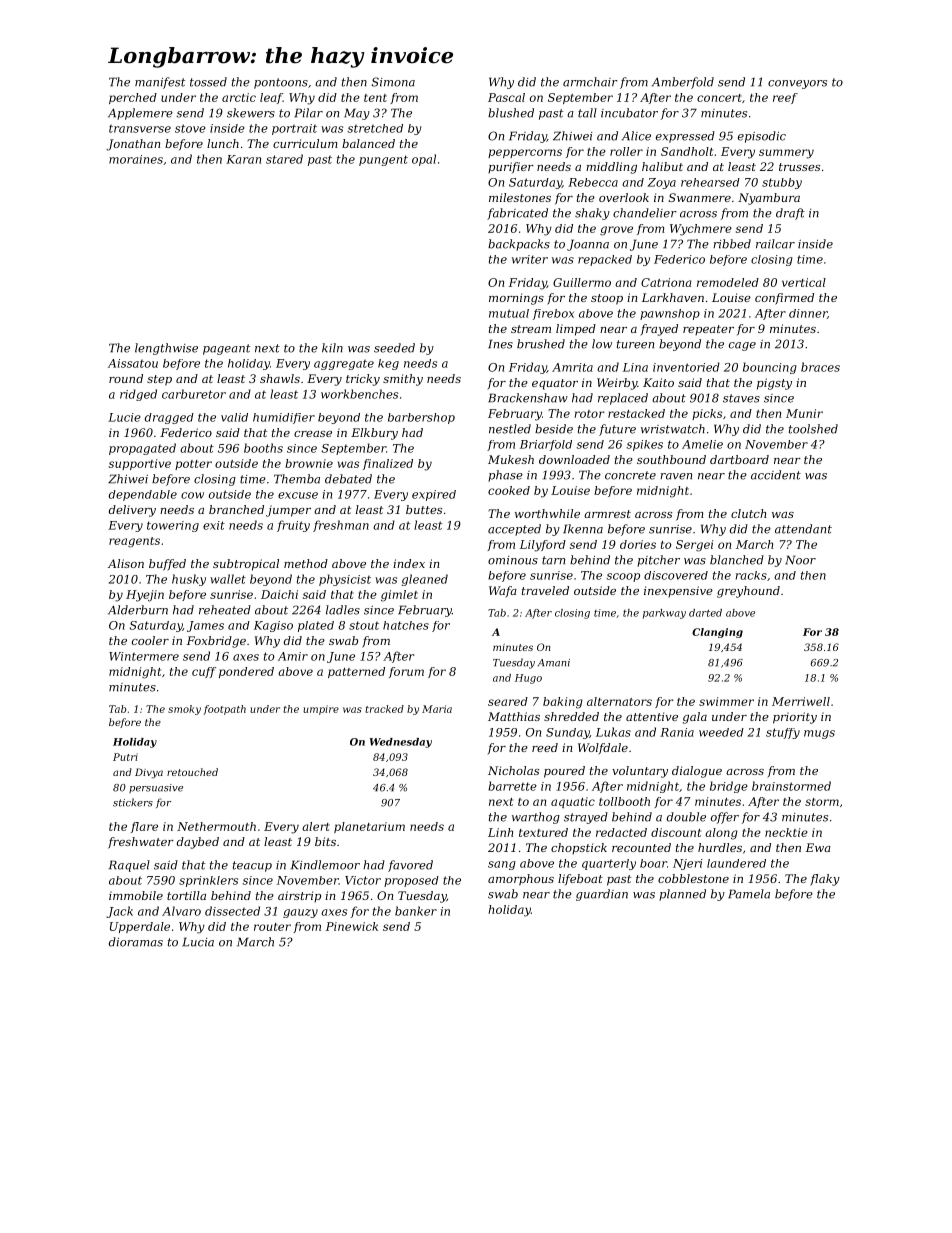 Image resolution: width=952 pixels, height=1233 pixels. I want to click on episodic, so click(762, 137).
